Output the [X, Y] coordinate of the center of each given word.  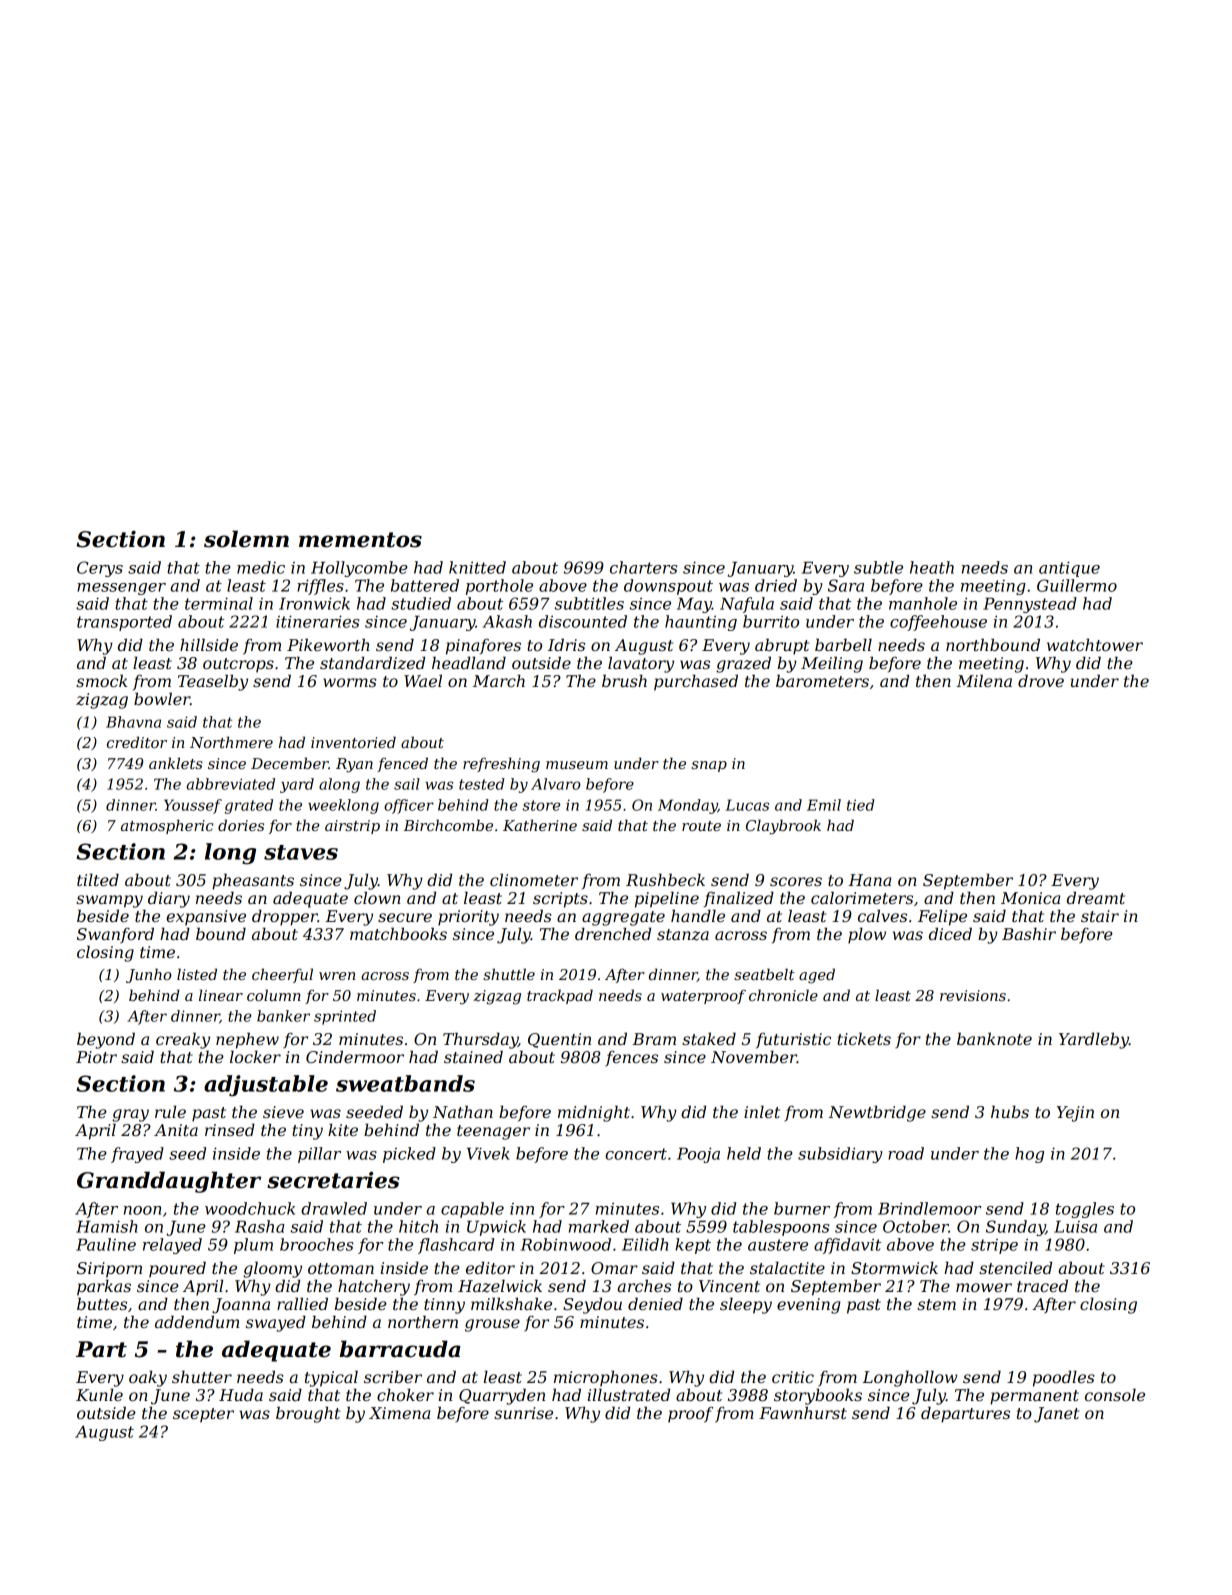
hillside [209, 644]
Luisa [1075, 1226]
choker [405, 1394]
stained [473, 1056]
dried [776, 585]
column [274, 995]
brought [308, 1414]
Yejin [1075, 1114]
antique [1069, 569]
